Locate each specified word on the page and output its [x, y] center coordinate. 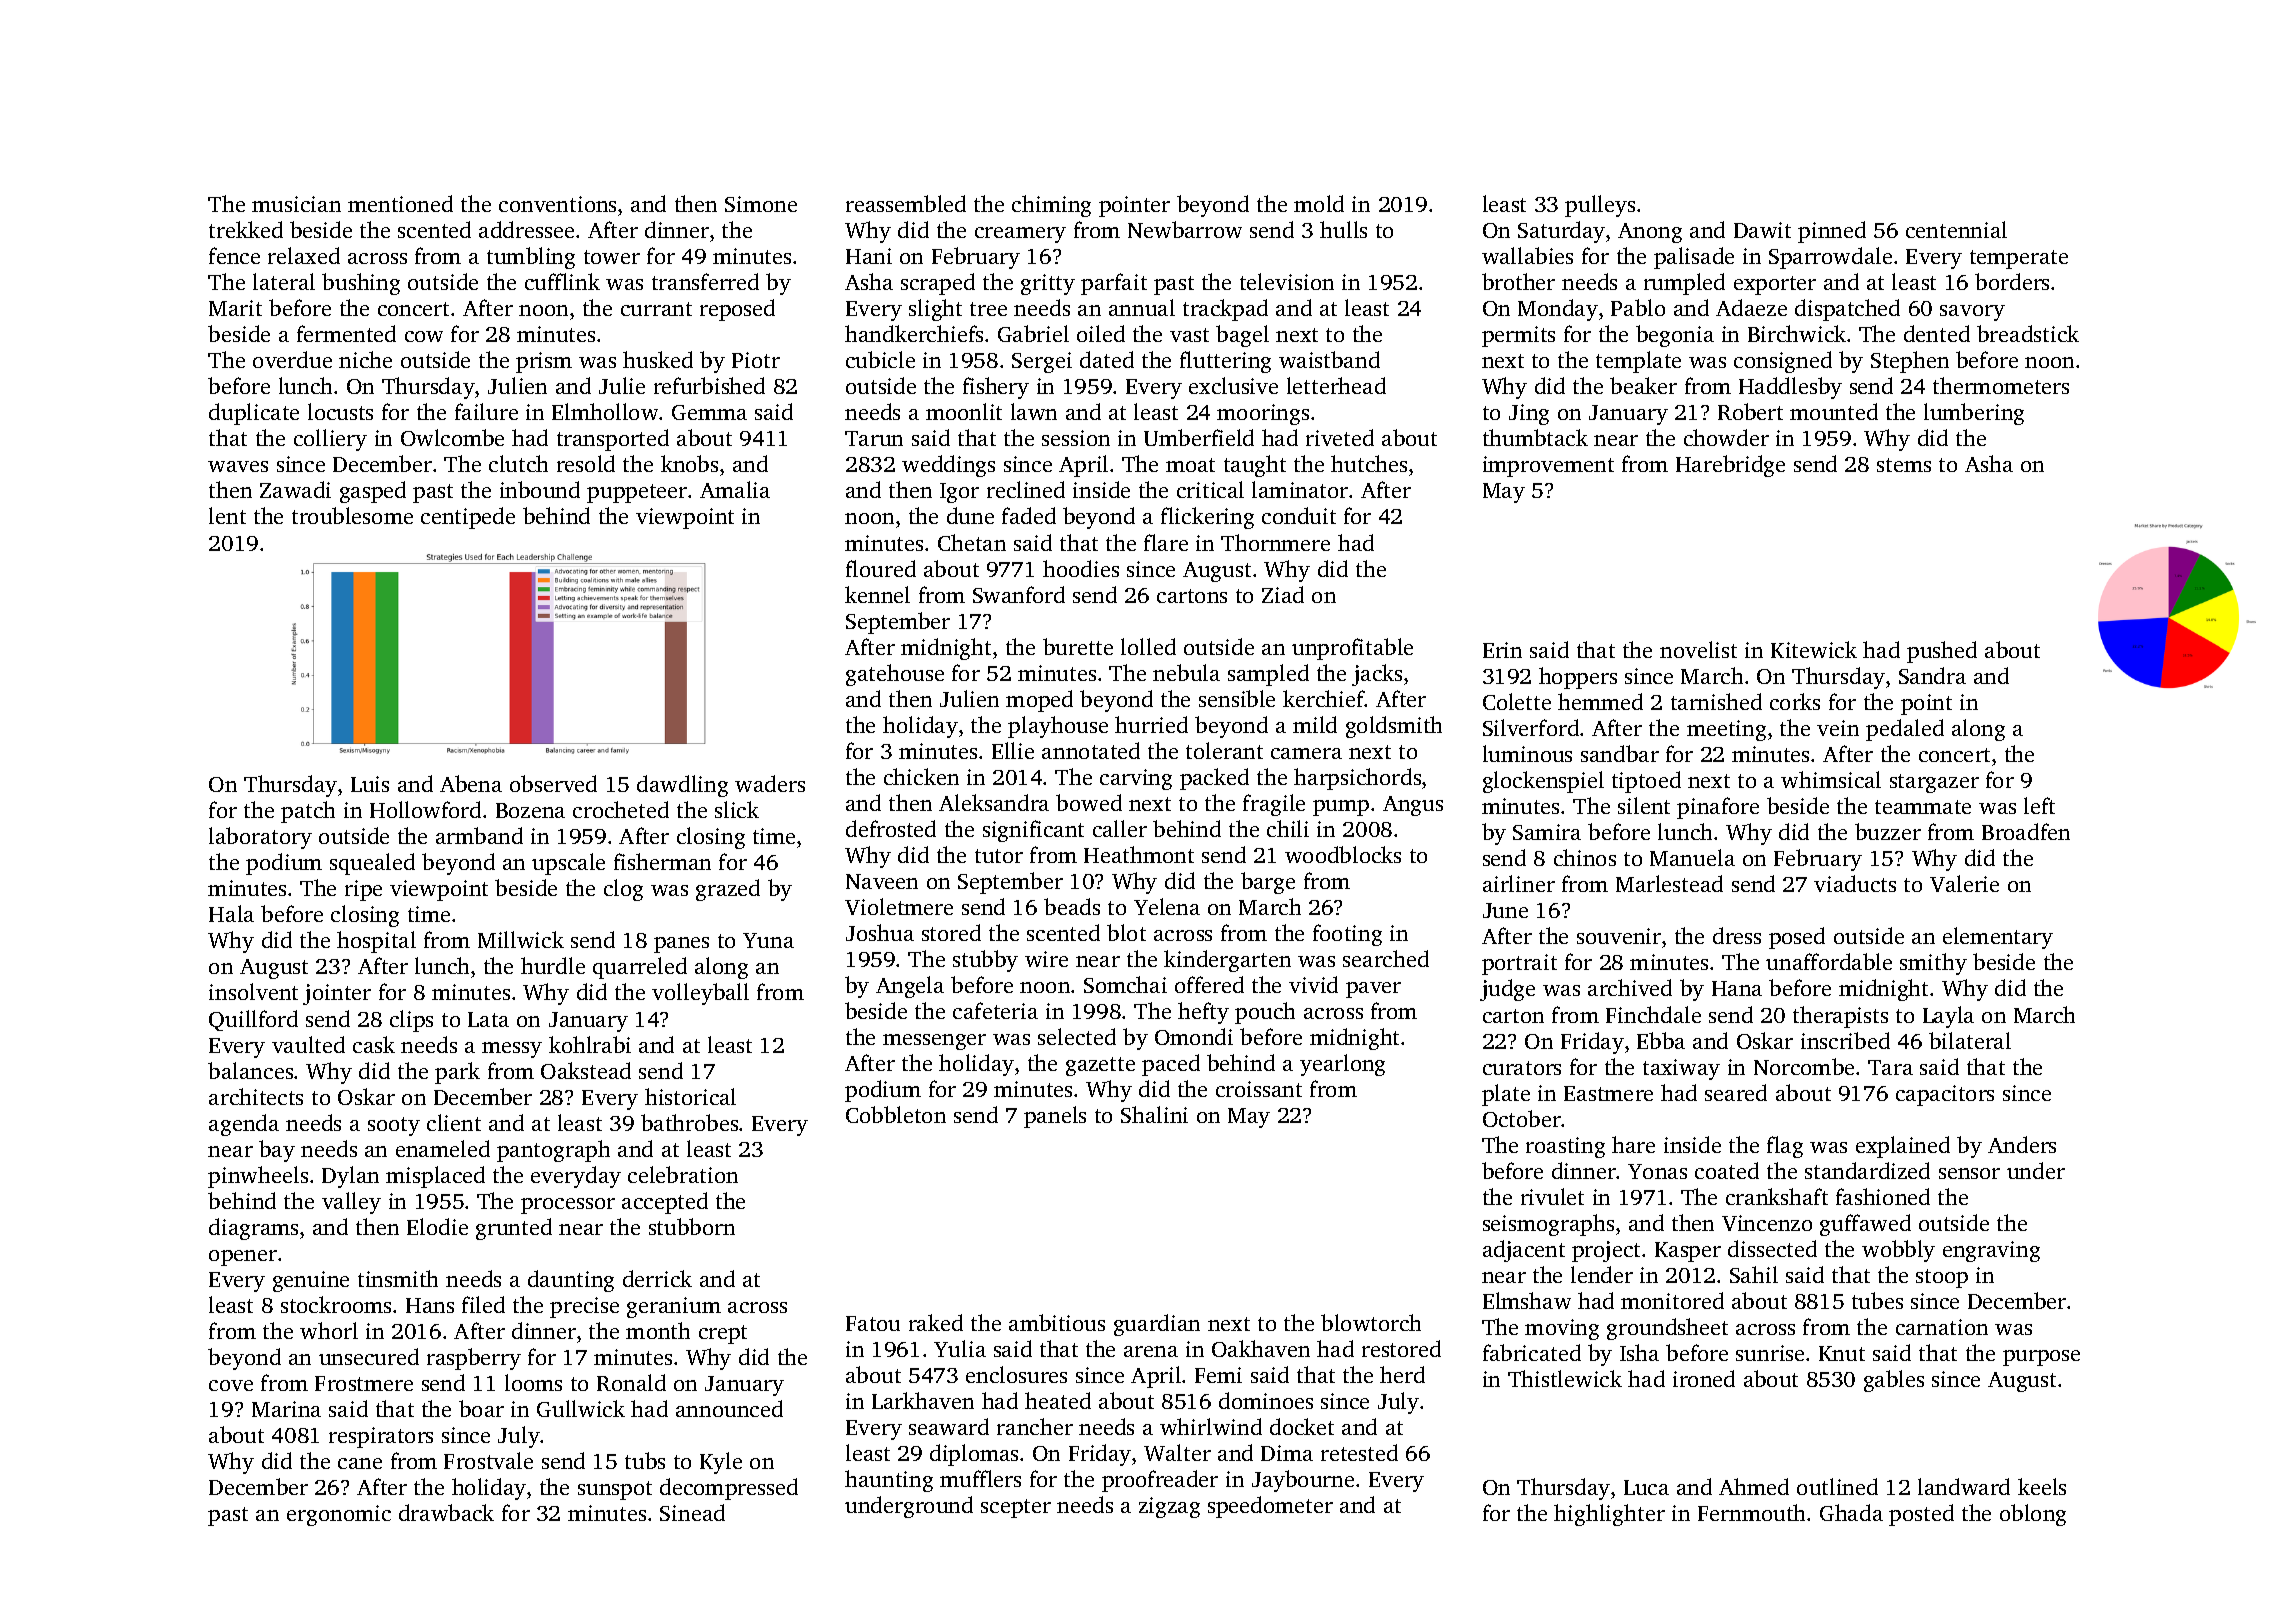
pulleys [1600, 206]
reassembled [906, 203]
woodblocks [1343, 854]
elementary [1998, 938]
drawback [446, 1512]
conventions [557, 204]
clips [411, 1021]
